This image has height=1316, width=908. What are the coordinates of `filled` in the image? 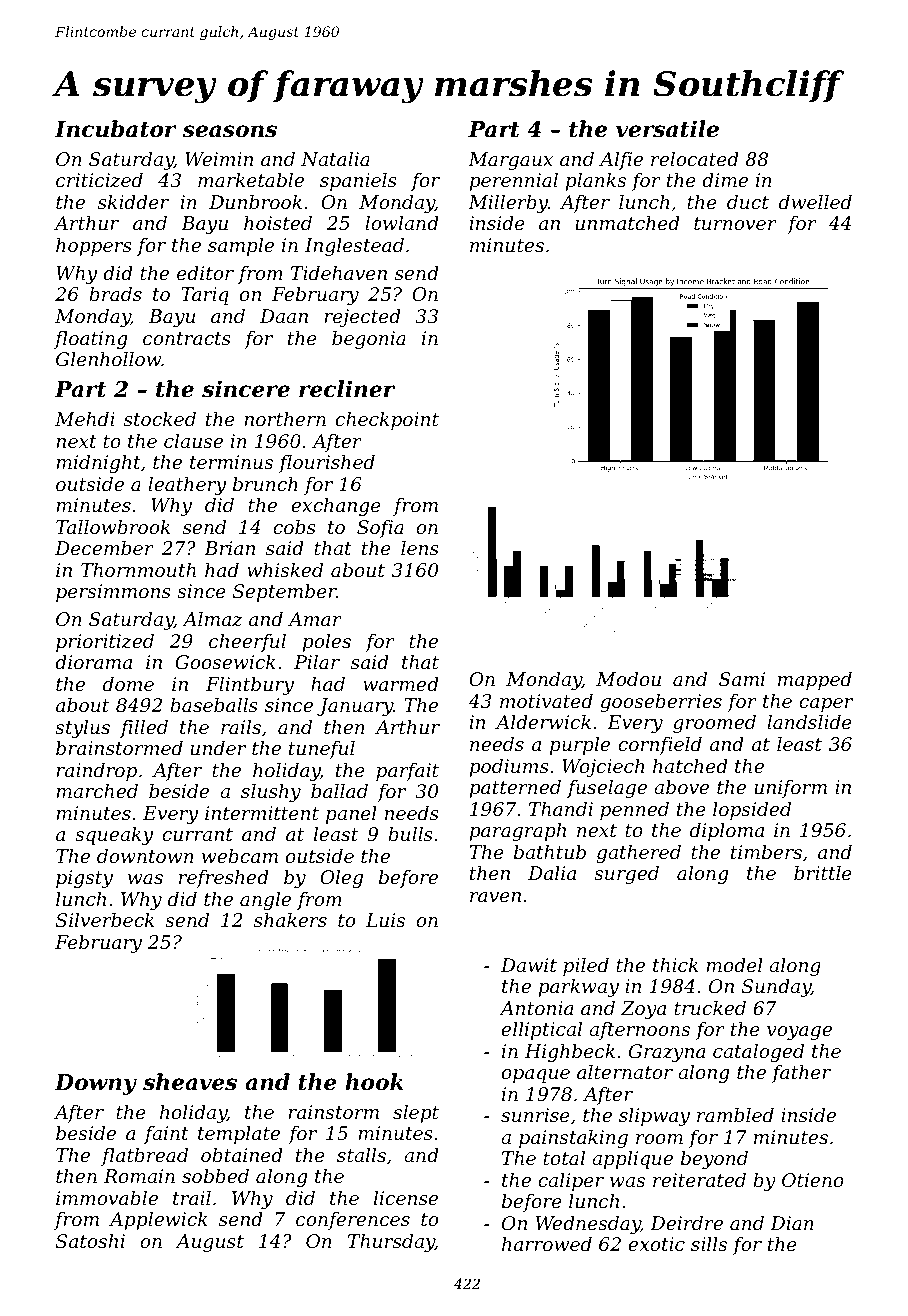 It's located at (144, 729).
